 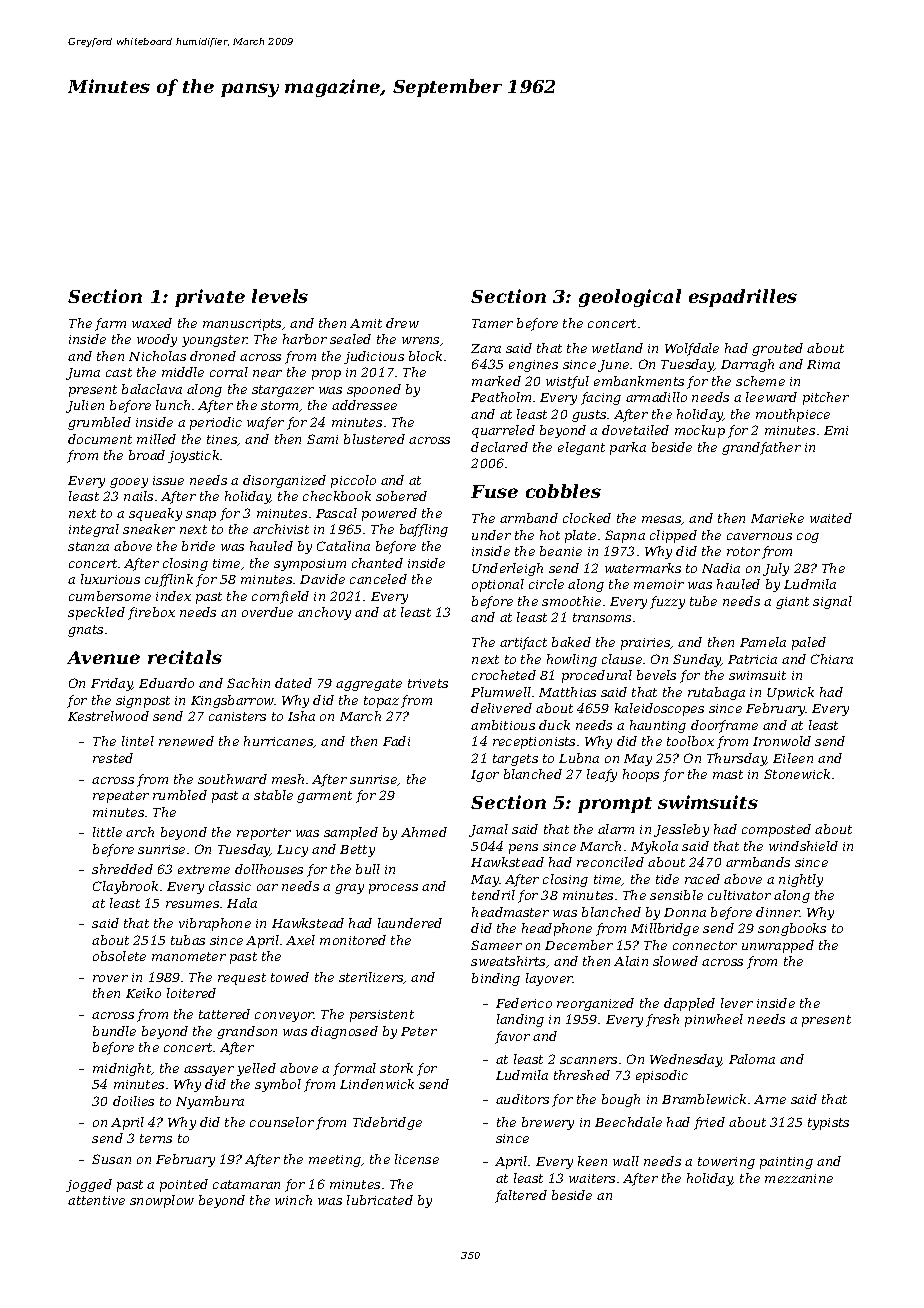 I want to click on Ahmed, so click(x=424, y=832).
